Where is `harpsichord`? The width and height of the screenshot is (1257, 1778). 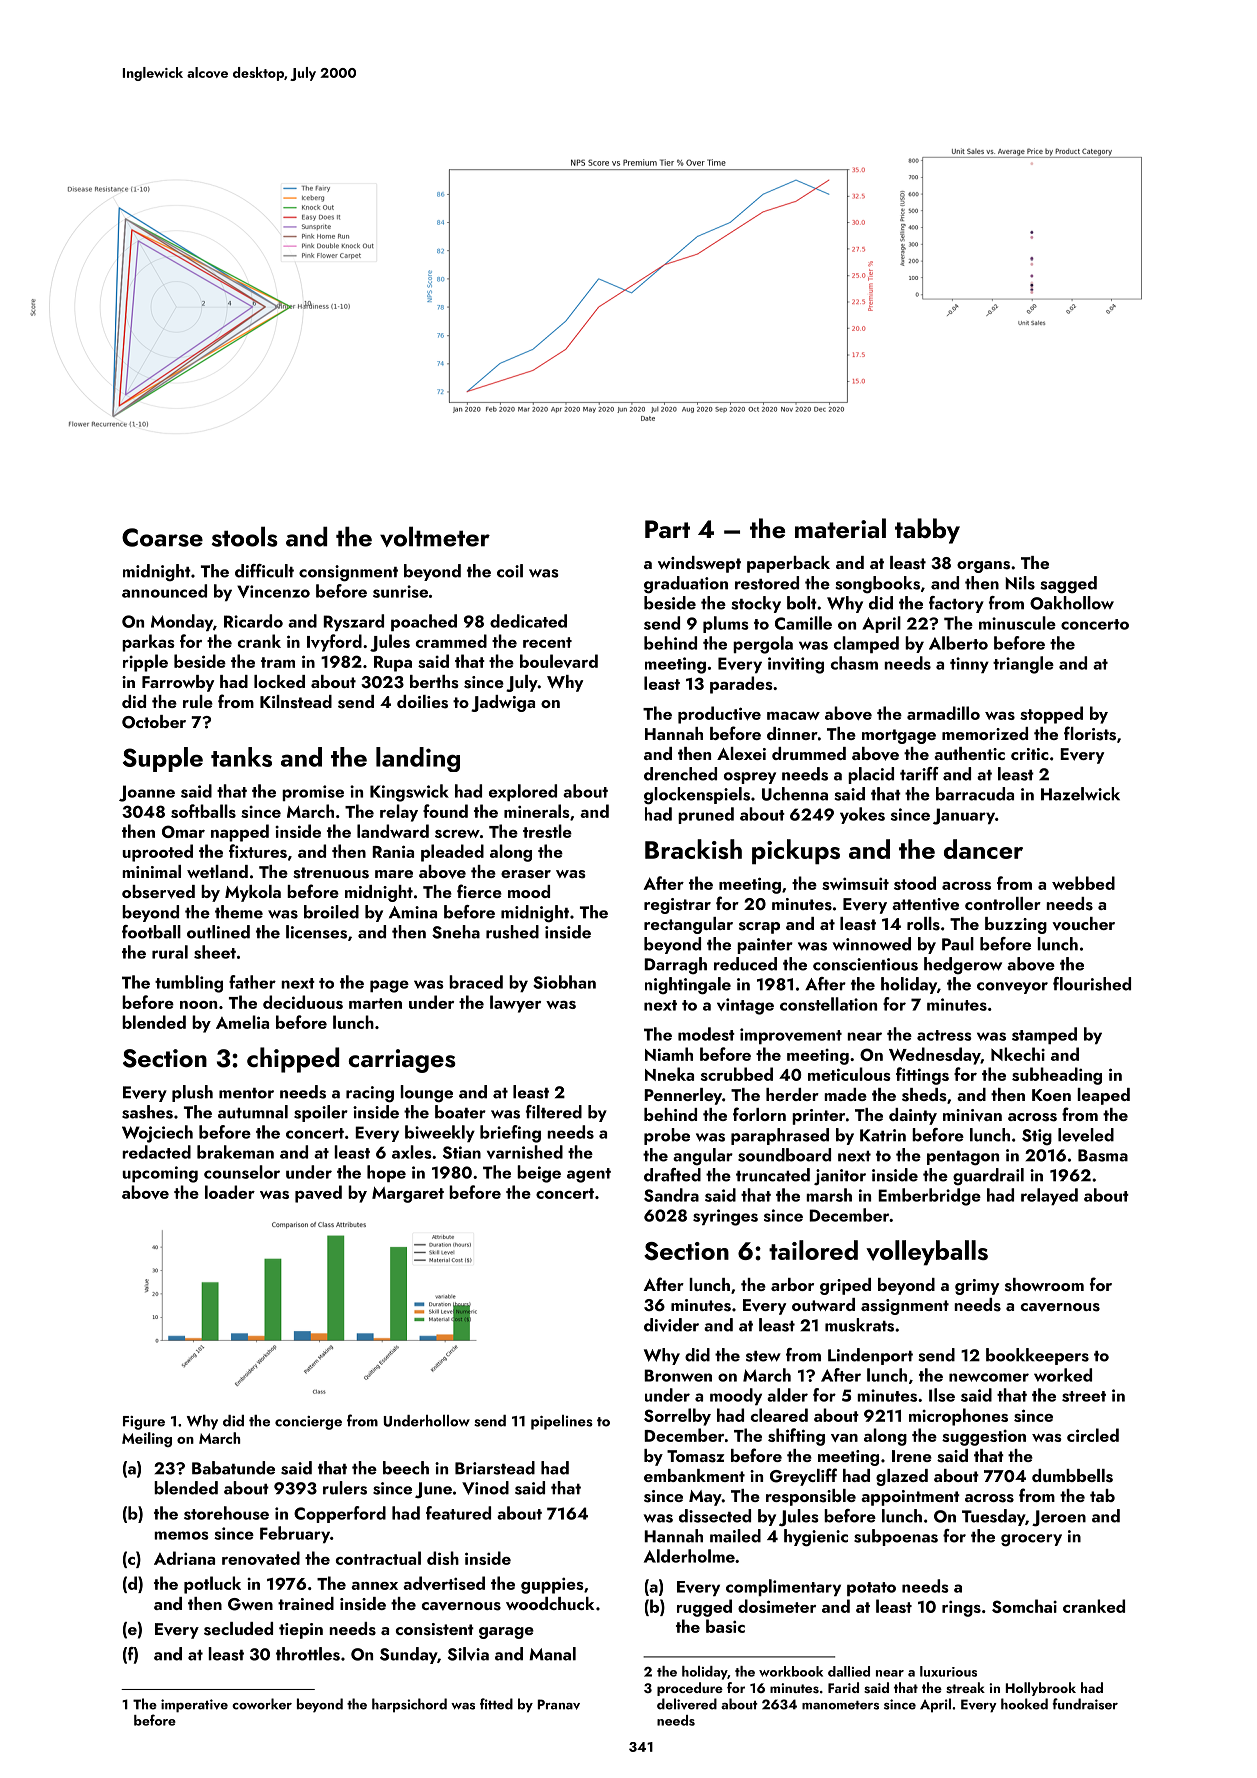 harpsichord is located at coordinates (409, 1705).
